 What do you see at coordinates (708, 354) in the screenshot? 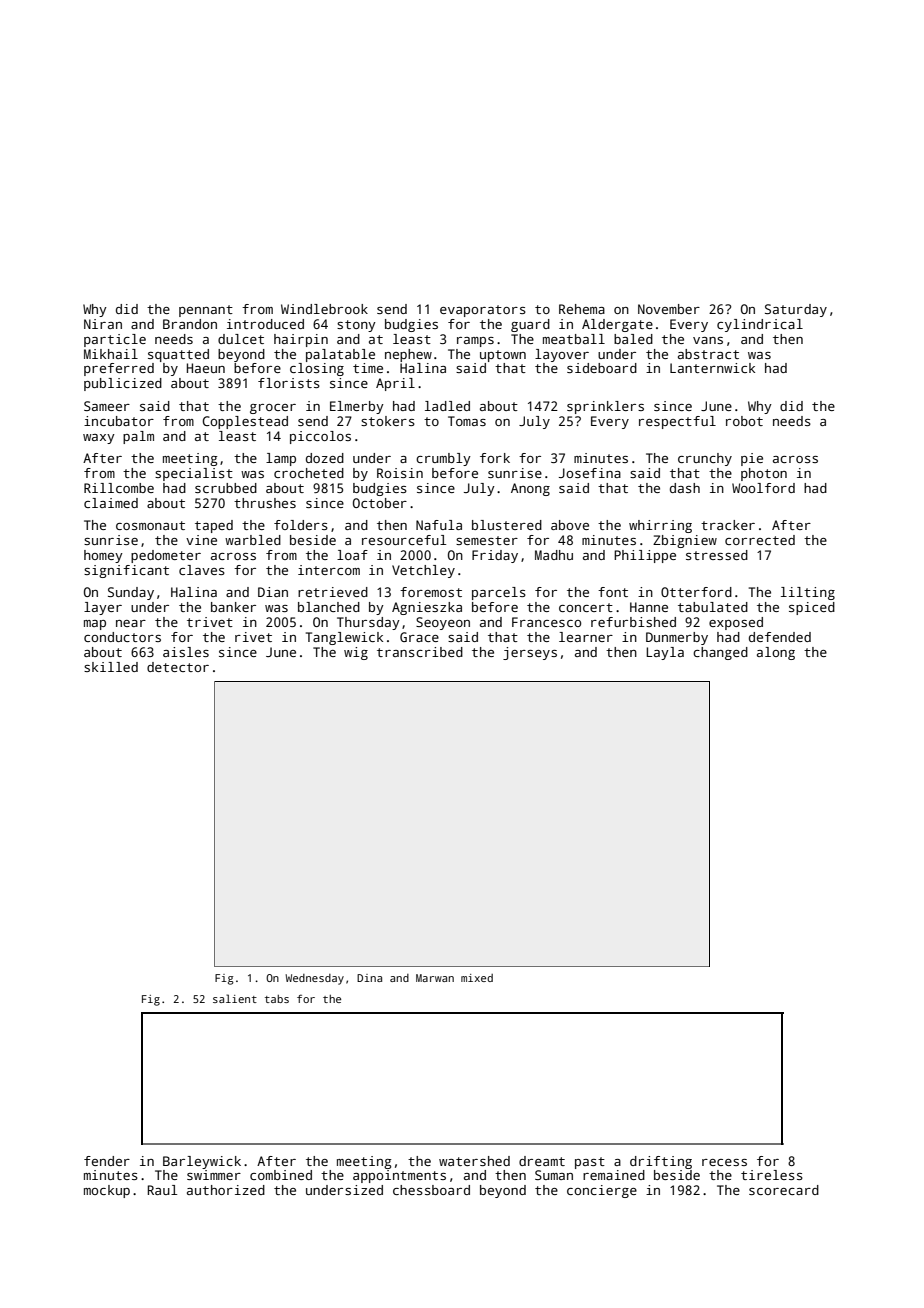
I see `abstract` at bounding box center [708, 354].
